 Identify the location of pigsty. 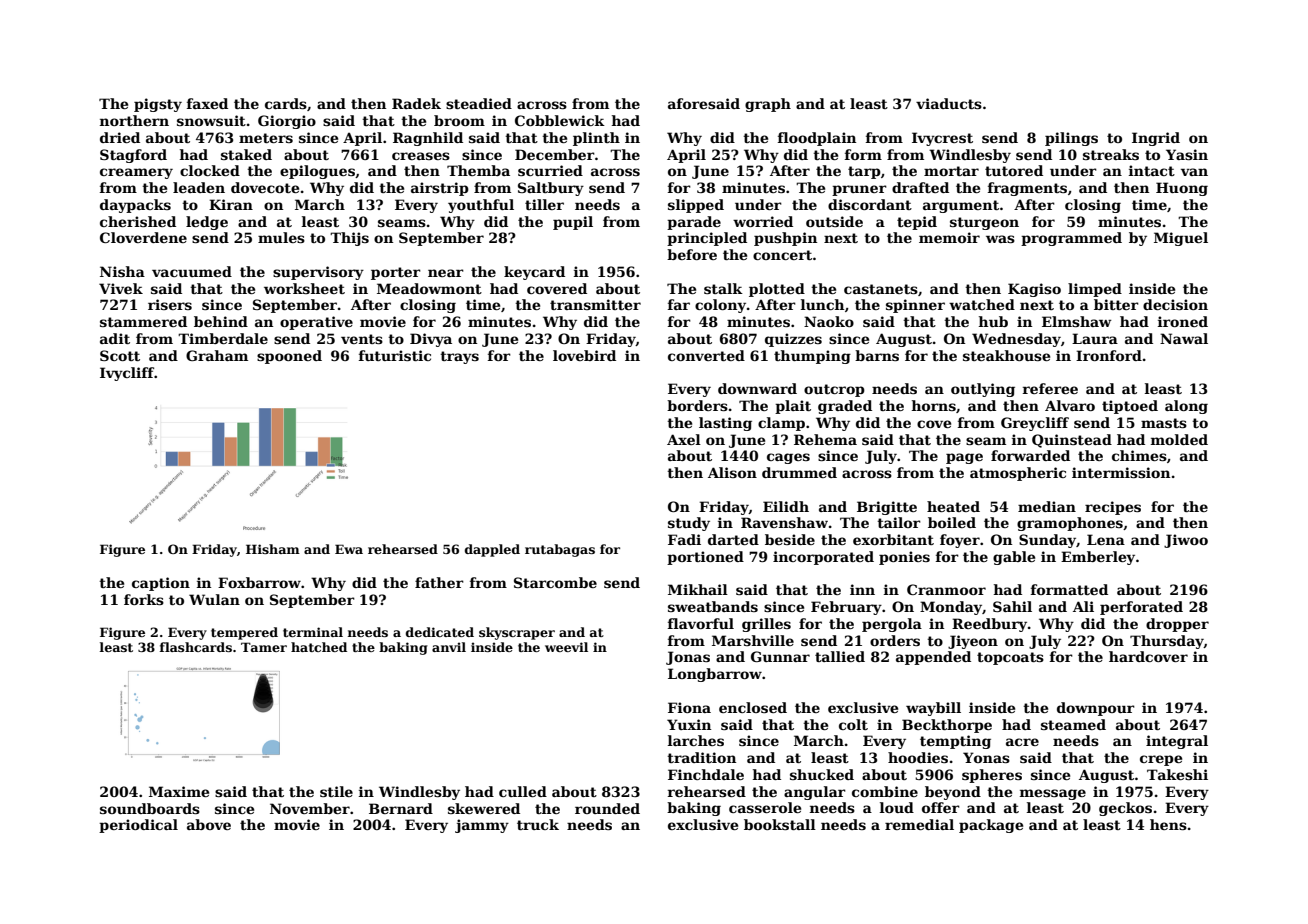
(158, 105).
